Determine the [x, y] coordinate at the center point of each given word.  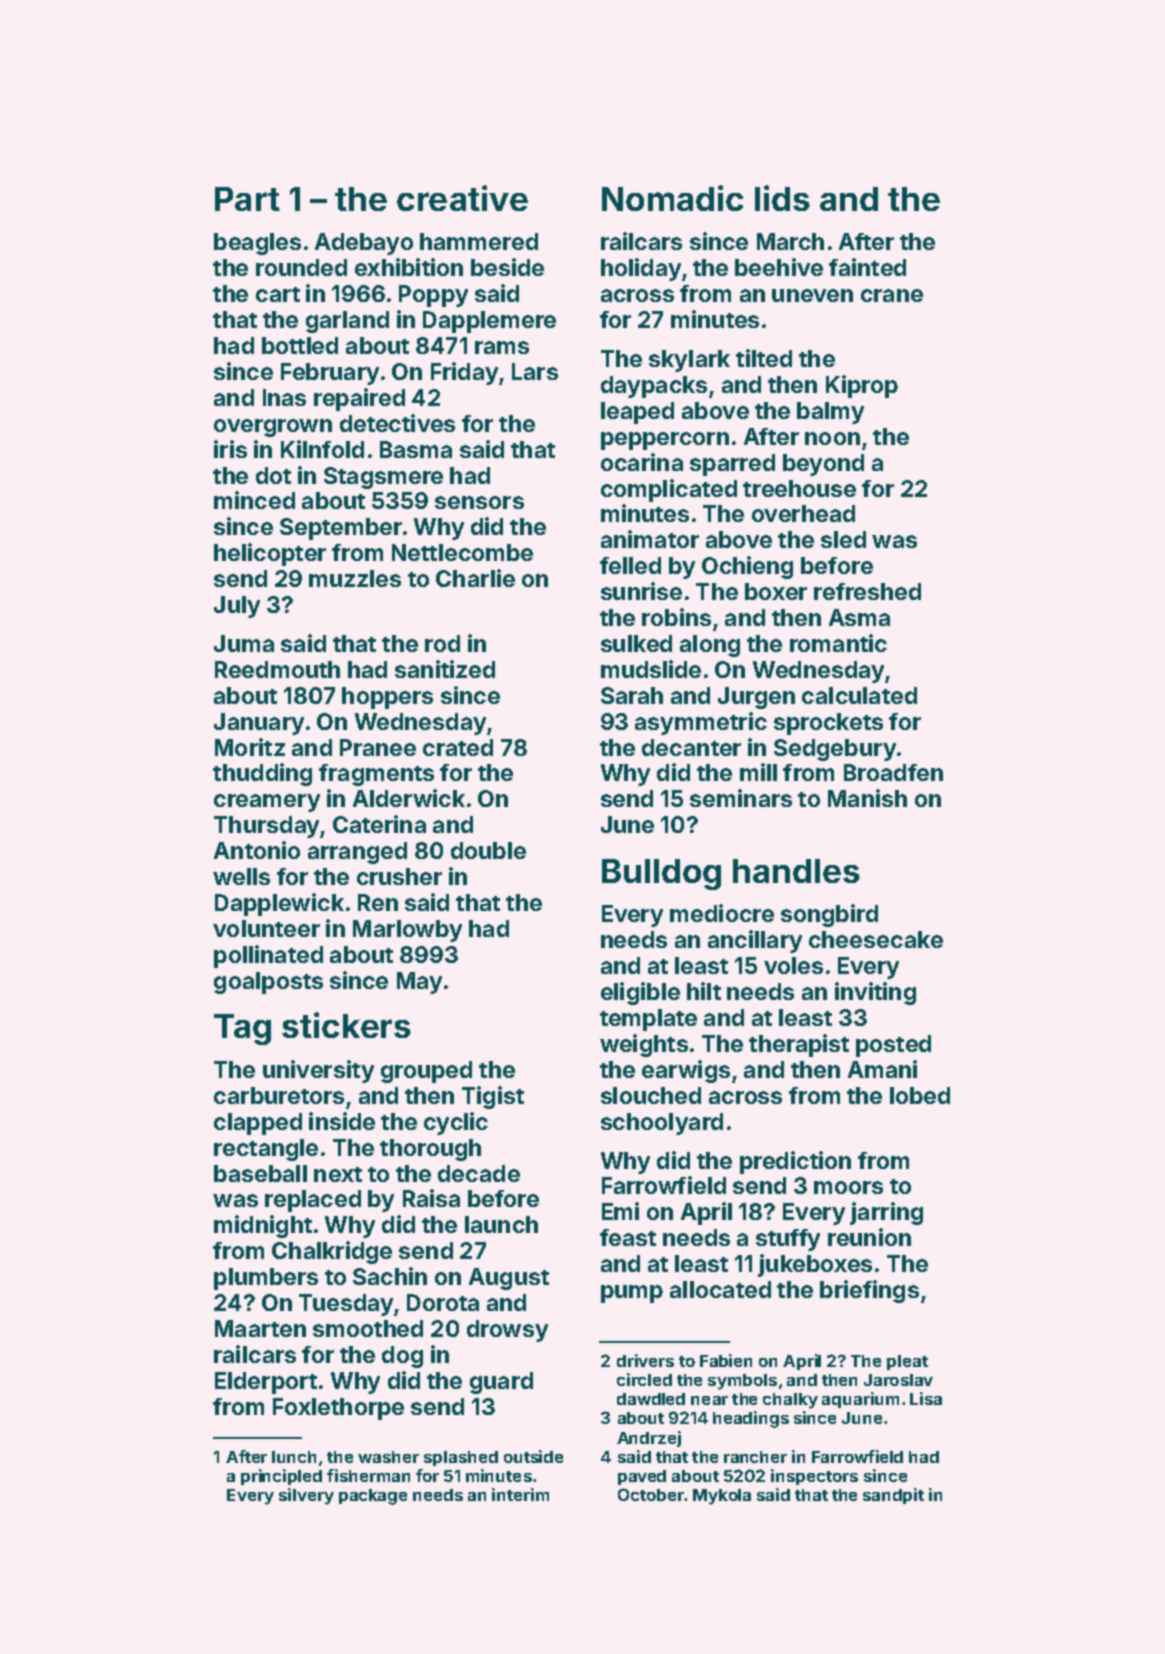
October [651, 1494]
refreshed [867, 591]
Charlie [475, 578]
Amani [882, 1069]
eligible [640, 993]
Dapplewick [279, 904]
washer [388, 1457]
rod [442, 643]
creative [462, 198]
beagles [257, 244]
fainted [867, 267]
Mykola [722, 1497]
